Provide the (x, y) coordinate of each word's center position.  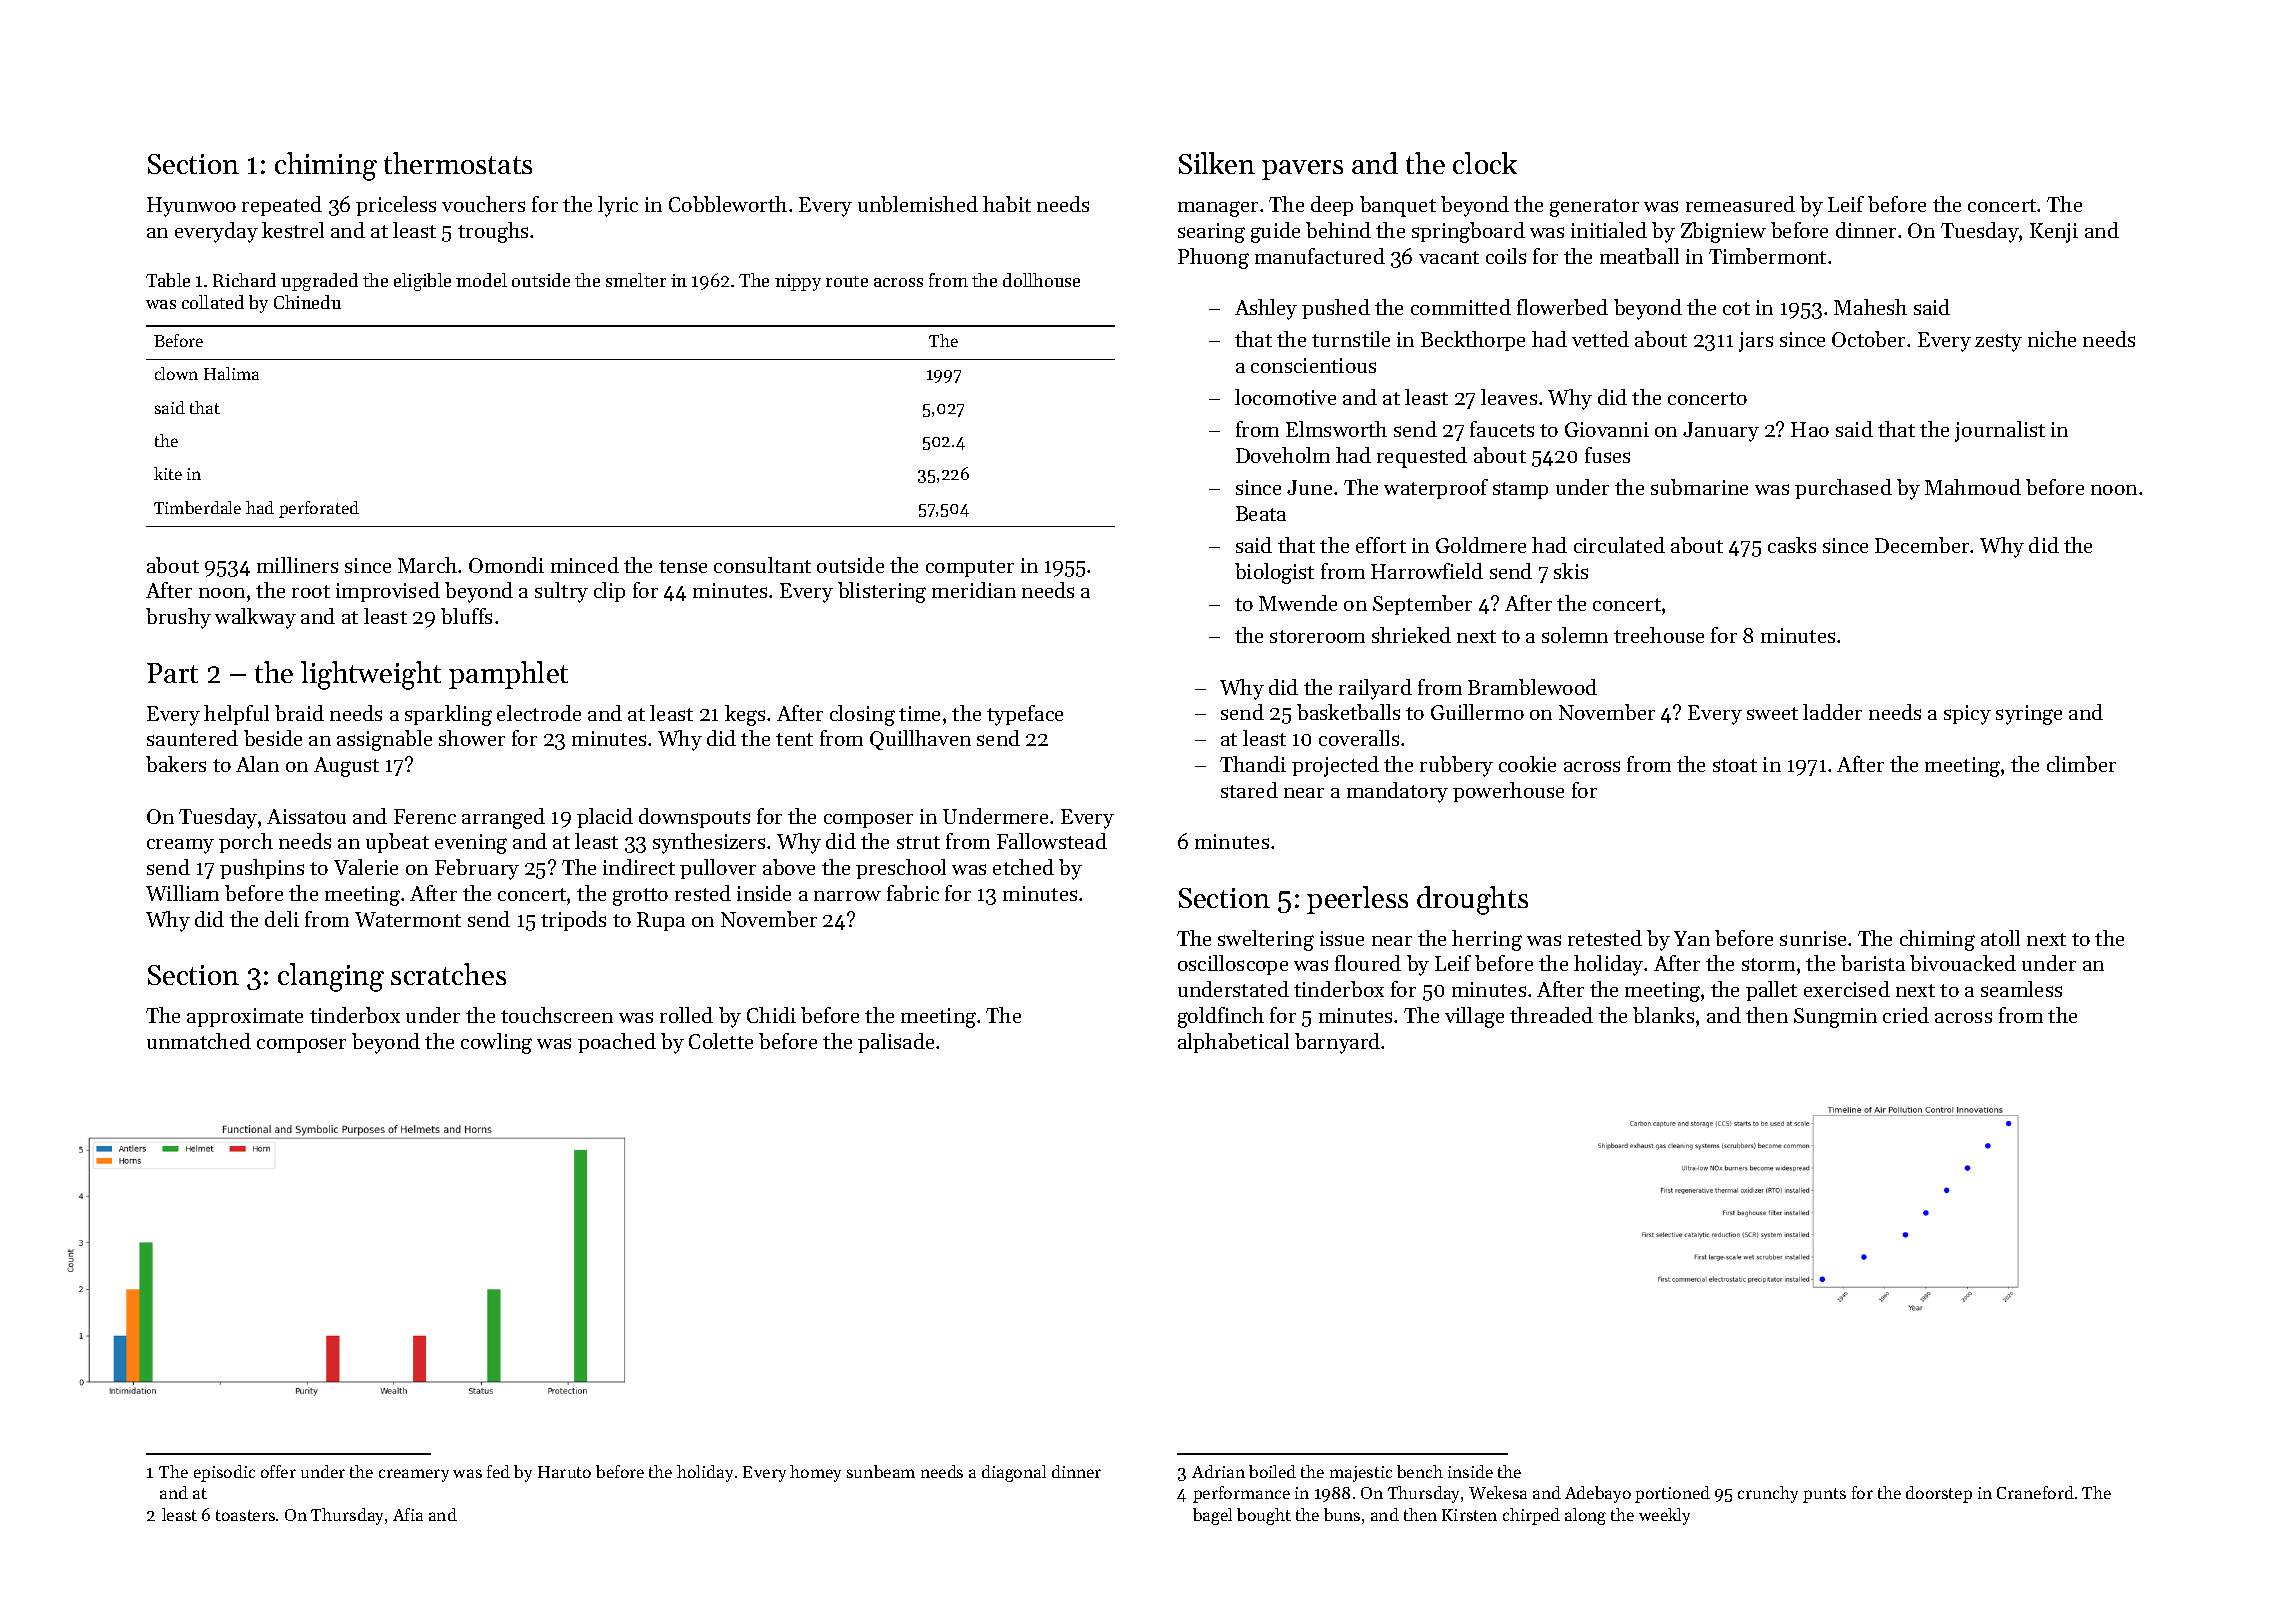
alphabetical (1233, 1043)
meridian (974, 590)
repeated (282, 206)
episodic (224, 1473)
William (182, 893)
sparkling (448, 715)
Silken (1217, 163)
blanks (1663, 1015)
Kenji (2054, 233)
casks (1792, 545)
